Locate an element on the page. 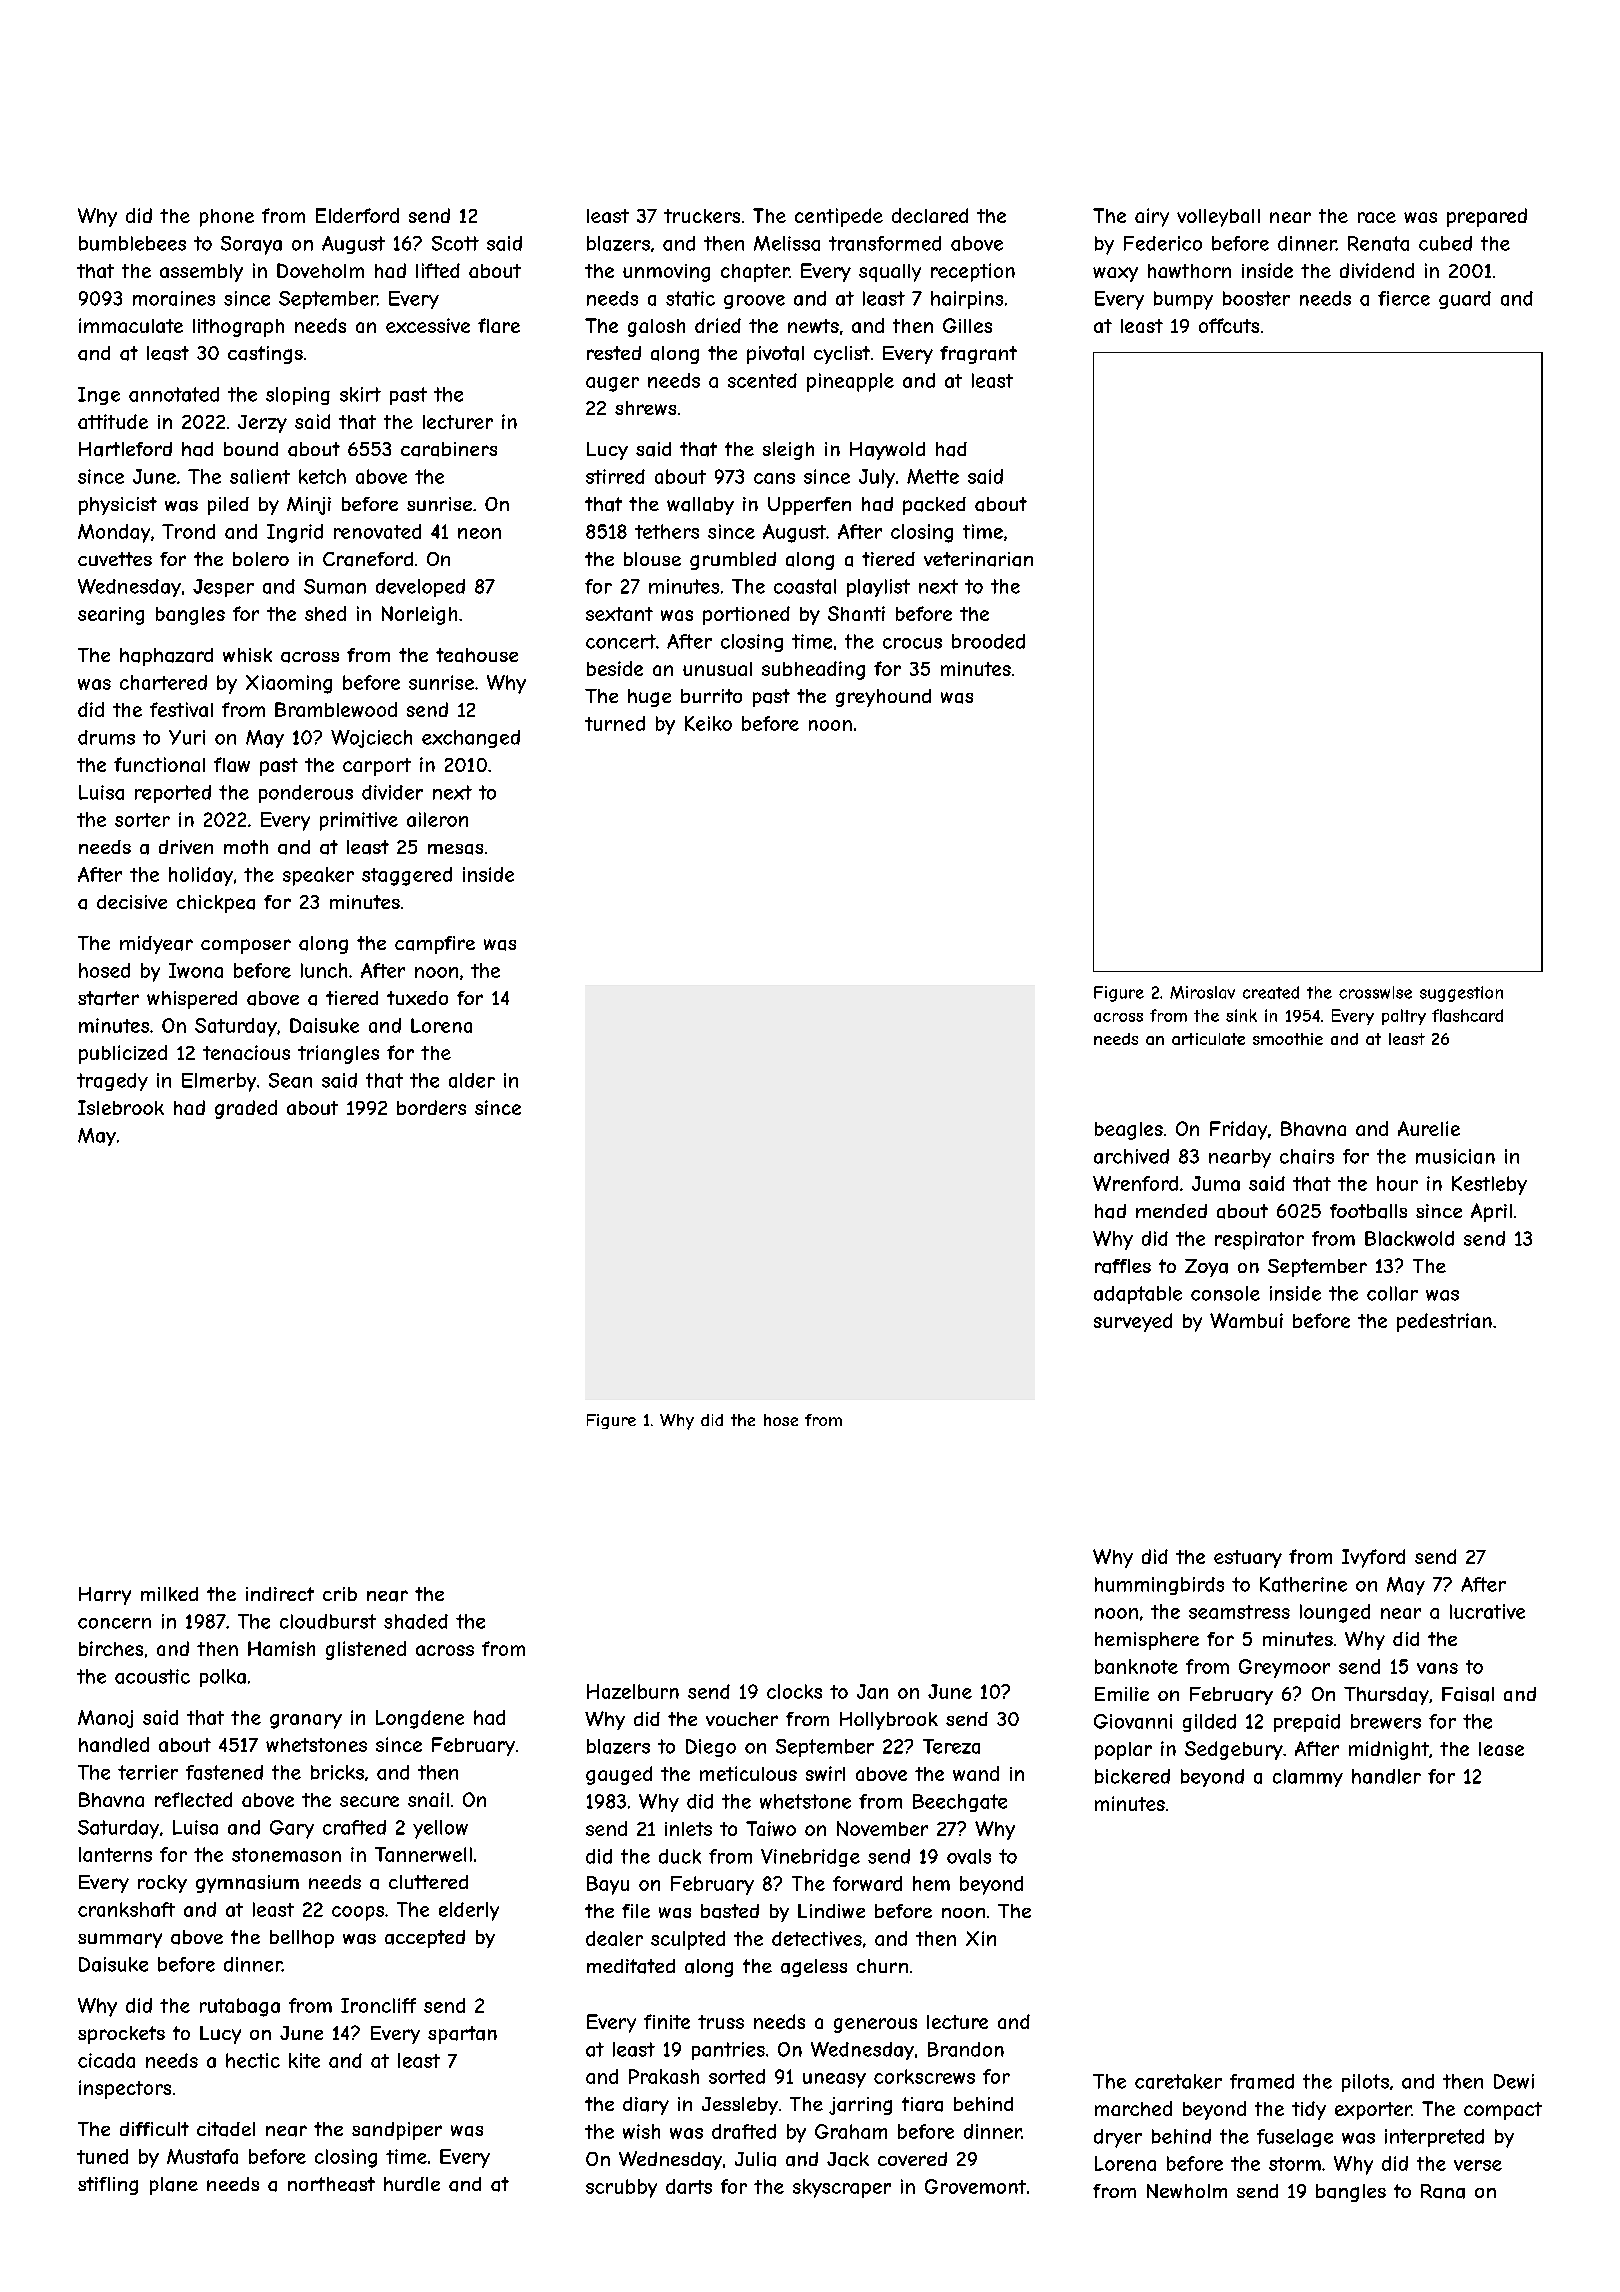 The image size is (1620, 2292). suggestion is located at coordinates (1461, 994).
